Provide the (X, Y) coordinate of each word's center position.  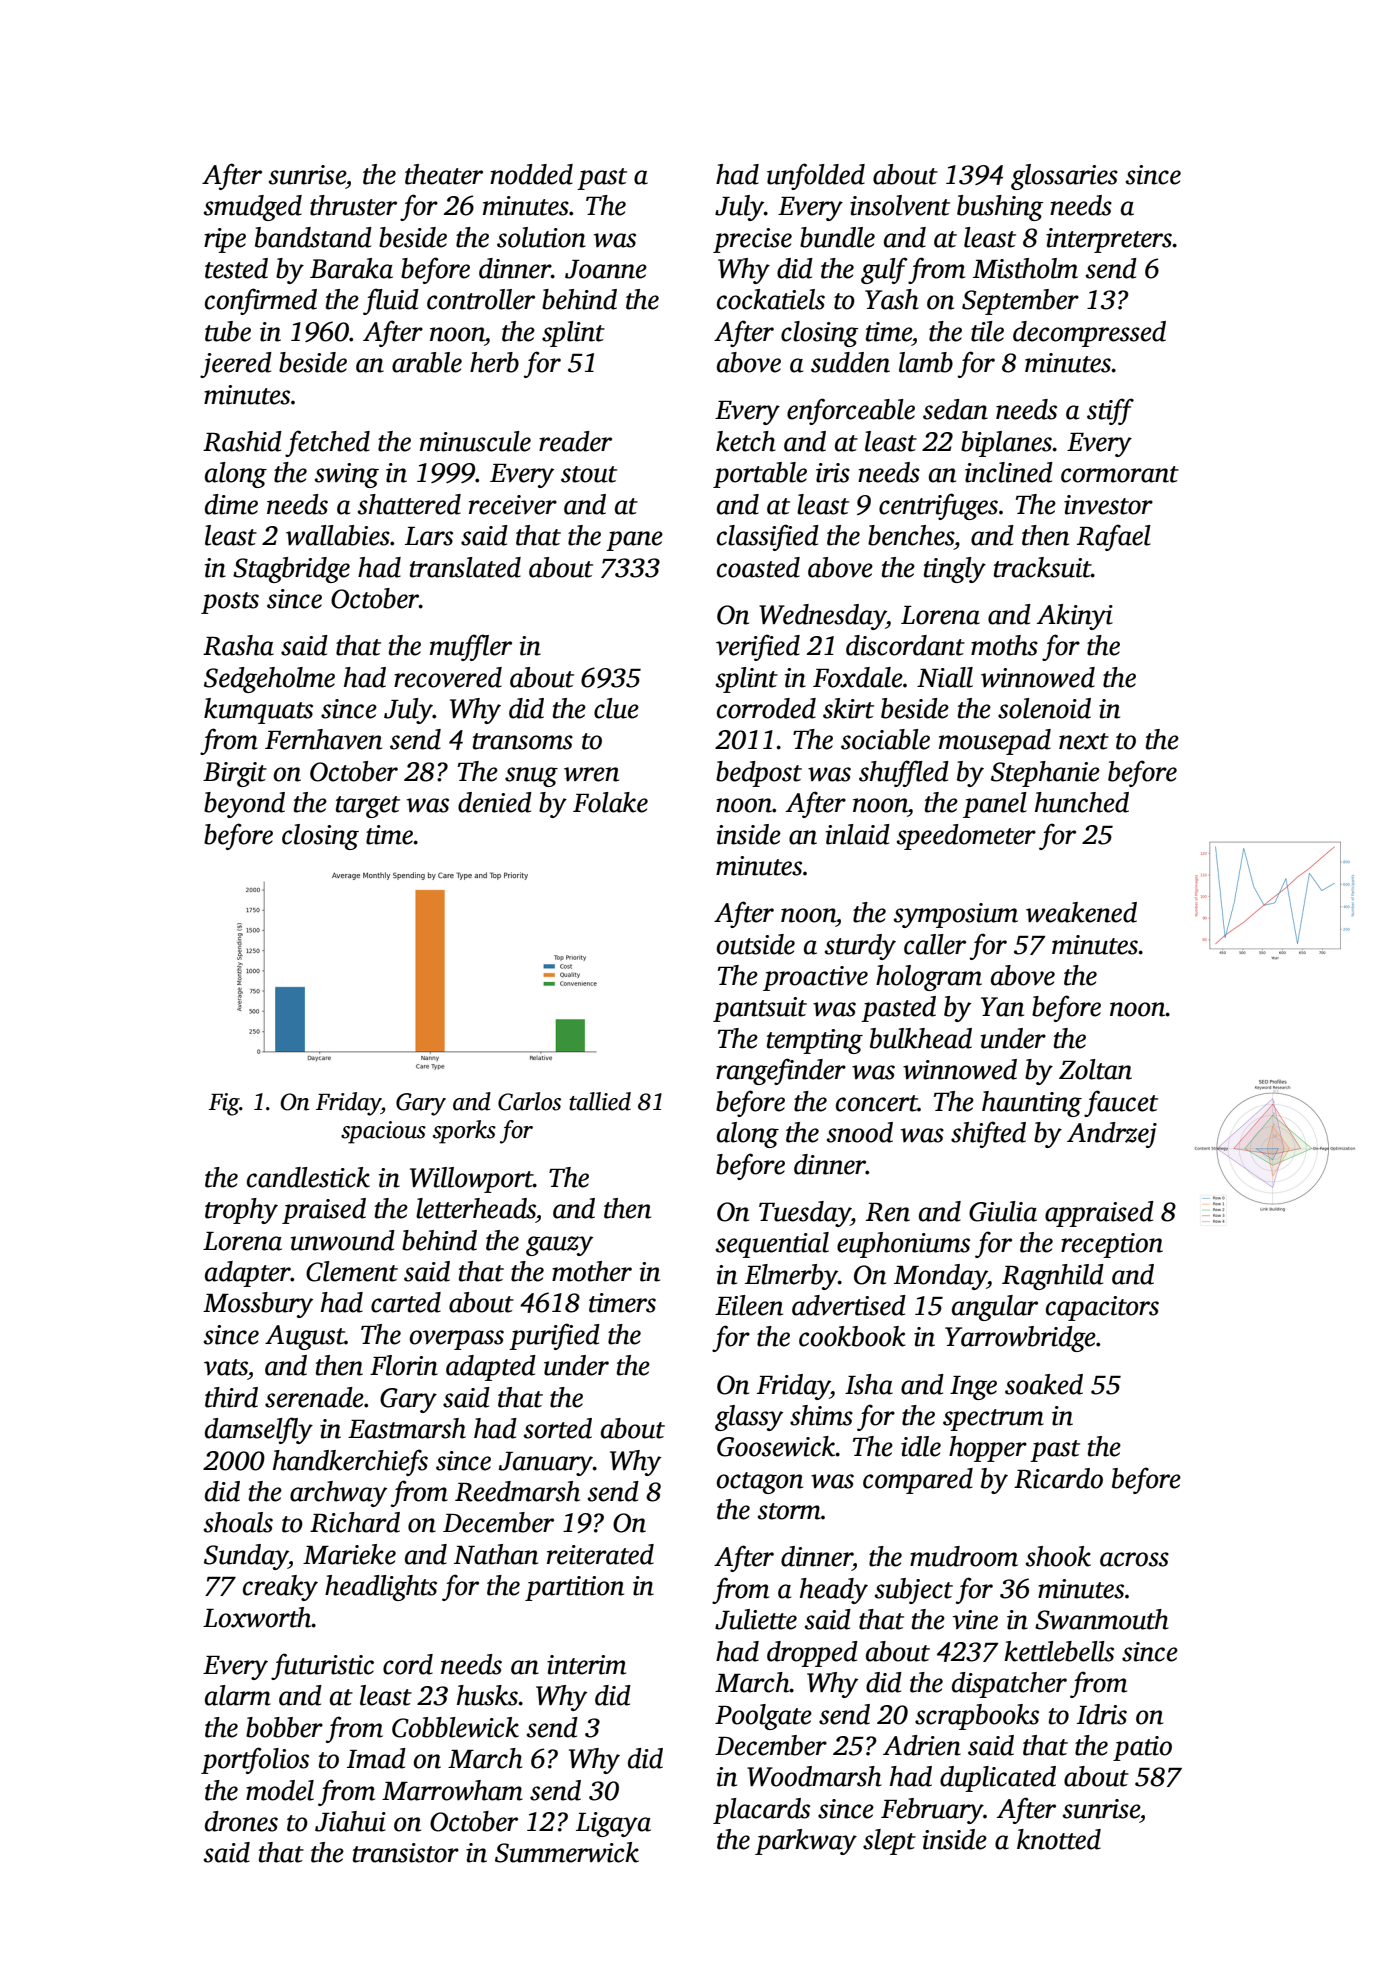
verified (758, 647)
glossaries (1064, 177)
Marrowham (452, 1790)
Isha (869, 1384)
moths (1004, 645)
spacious (383, 1132)
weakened (1081, 912)
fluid (391, 301)
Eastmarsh (407, 1428)
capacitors (1102, 1308)
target (368, 807)
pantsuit (760, 1009)
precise (752, 240)
